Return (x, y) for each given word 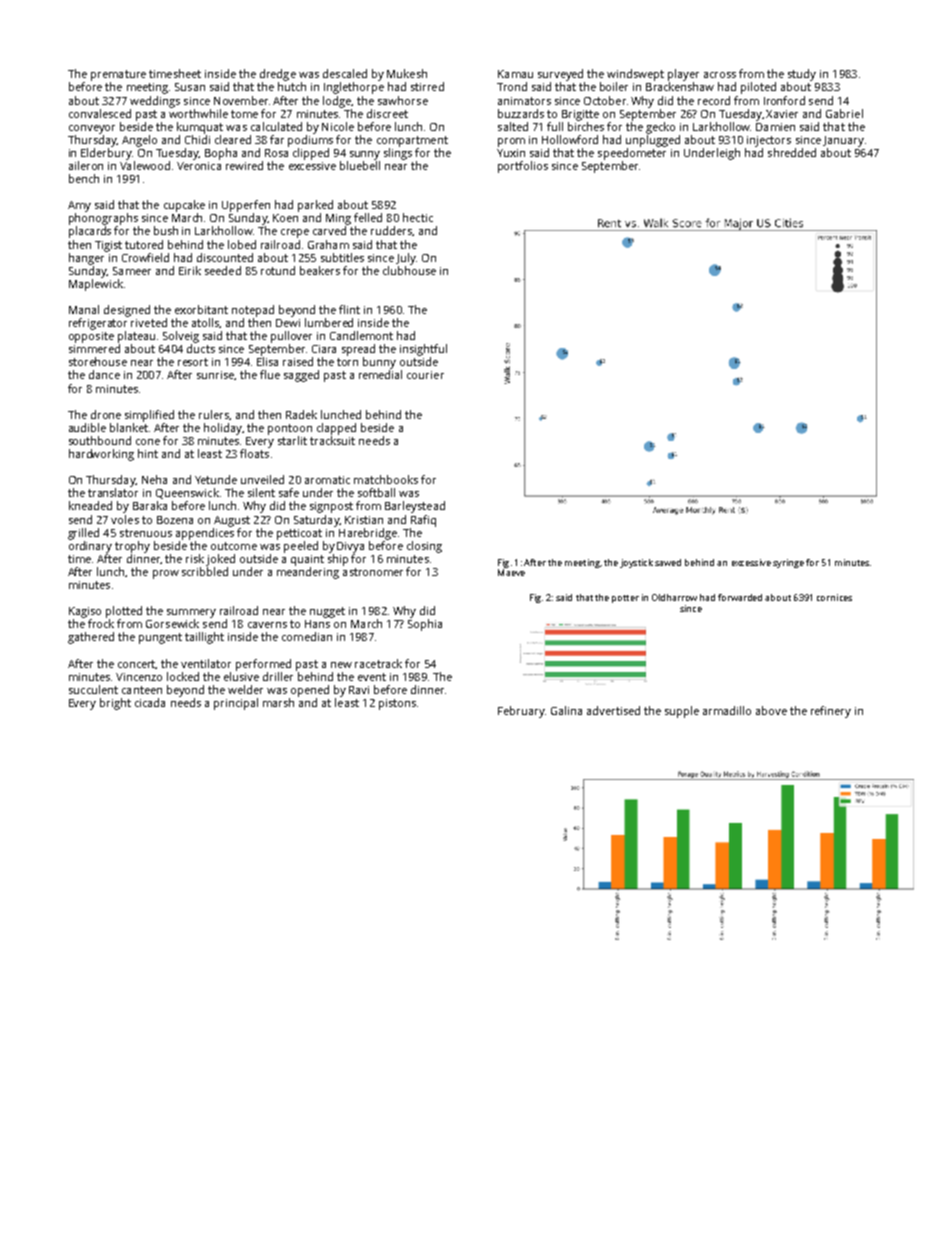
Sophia (425, 625)
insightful (423, 350)
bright (115, 704)
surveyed (560, 75)
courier (425, 375)
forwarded (740, 597)
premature (118, 75)
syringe (788, 563)
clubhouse (409, 270)
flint (349, 309)
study (802, 75)
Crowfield (145, 257)
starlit (292, 440)
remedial (380, 374)
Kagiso (85, 612)
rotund (278, 270)
